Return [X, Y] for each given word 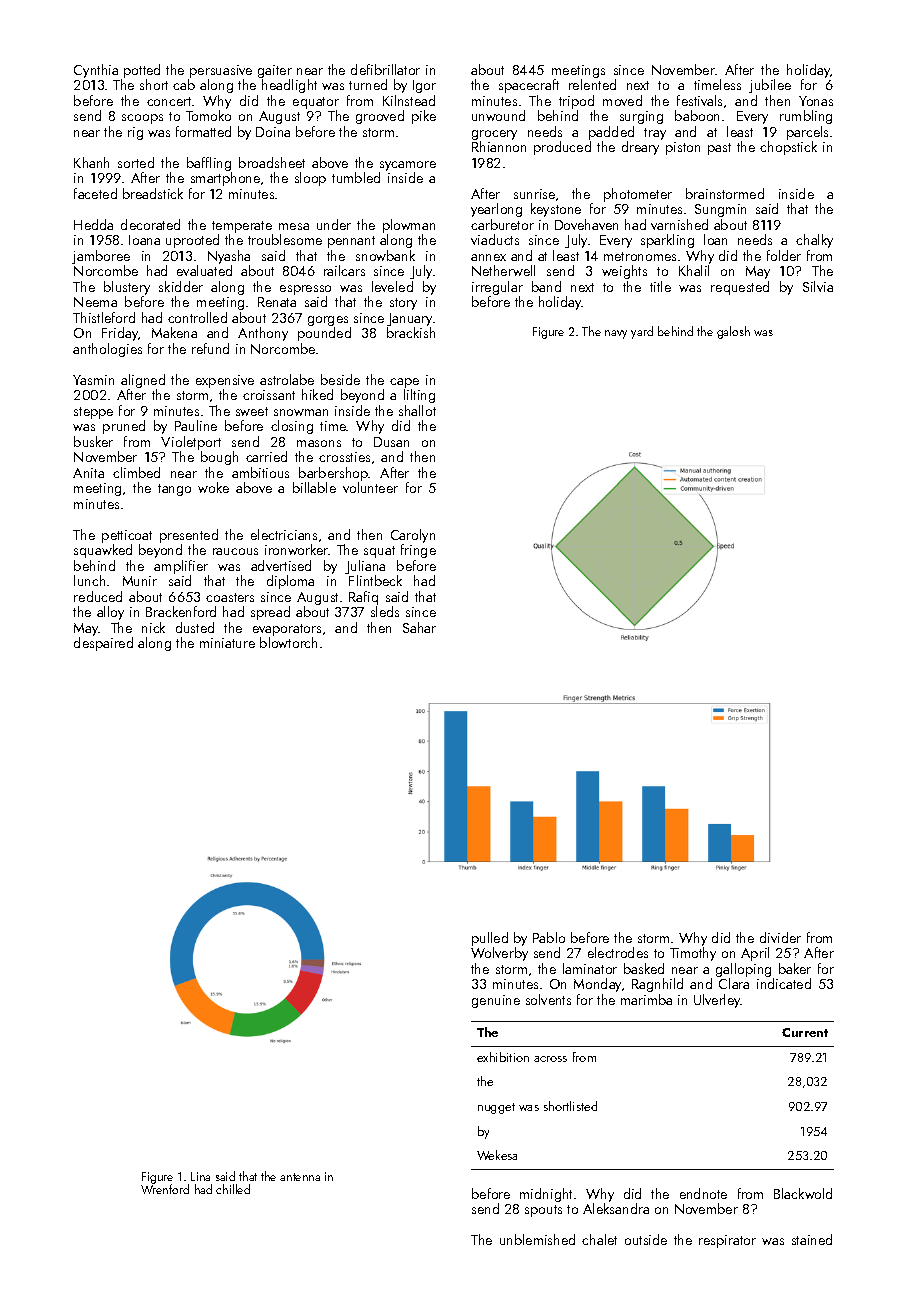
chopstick [788, 148]
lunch [89, 580]
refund [210, 348]
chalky [814, 241]
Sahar [419, 627]
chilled [233, 1189]
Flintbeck [375, 580]
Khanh [91, 162]
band [546, 286]
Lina [200, 1176]
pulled [490, 939]
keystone [556, 210]
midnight [546, 1195]
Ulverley [717, 1001]
